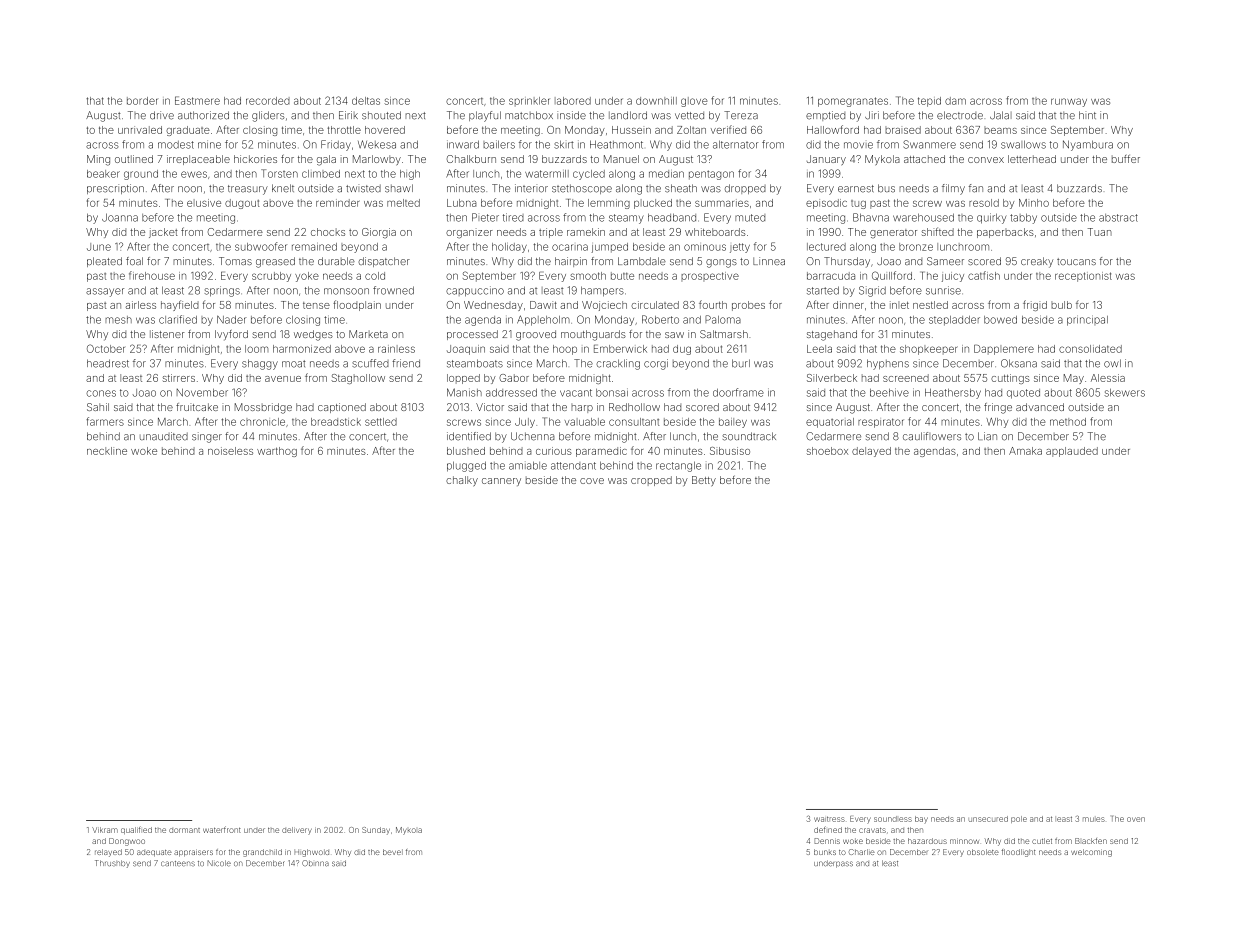  Describe the element at coordinates (592, 481) in the screenshot. I see `cove` at that location.
